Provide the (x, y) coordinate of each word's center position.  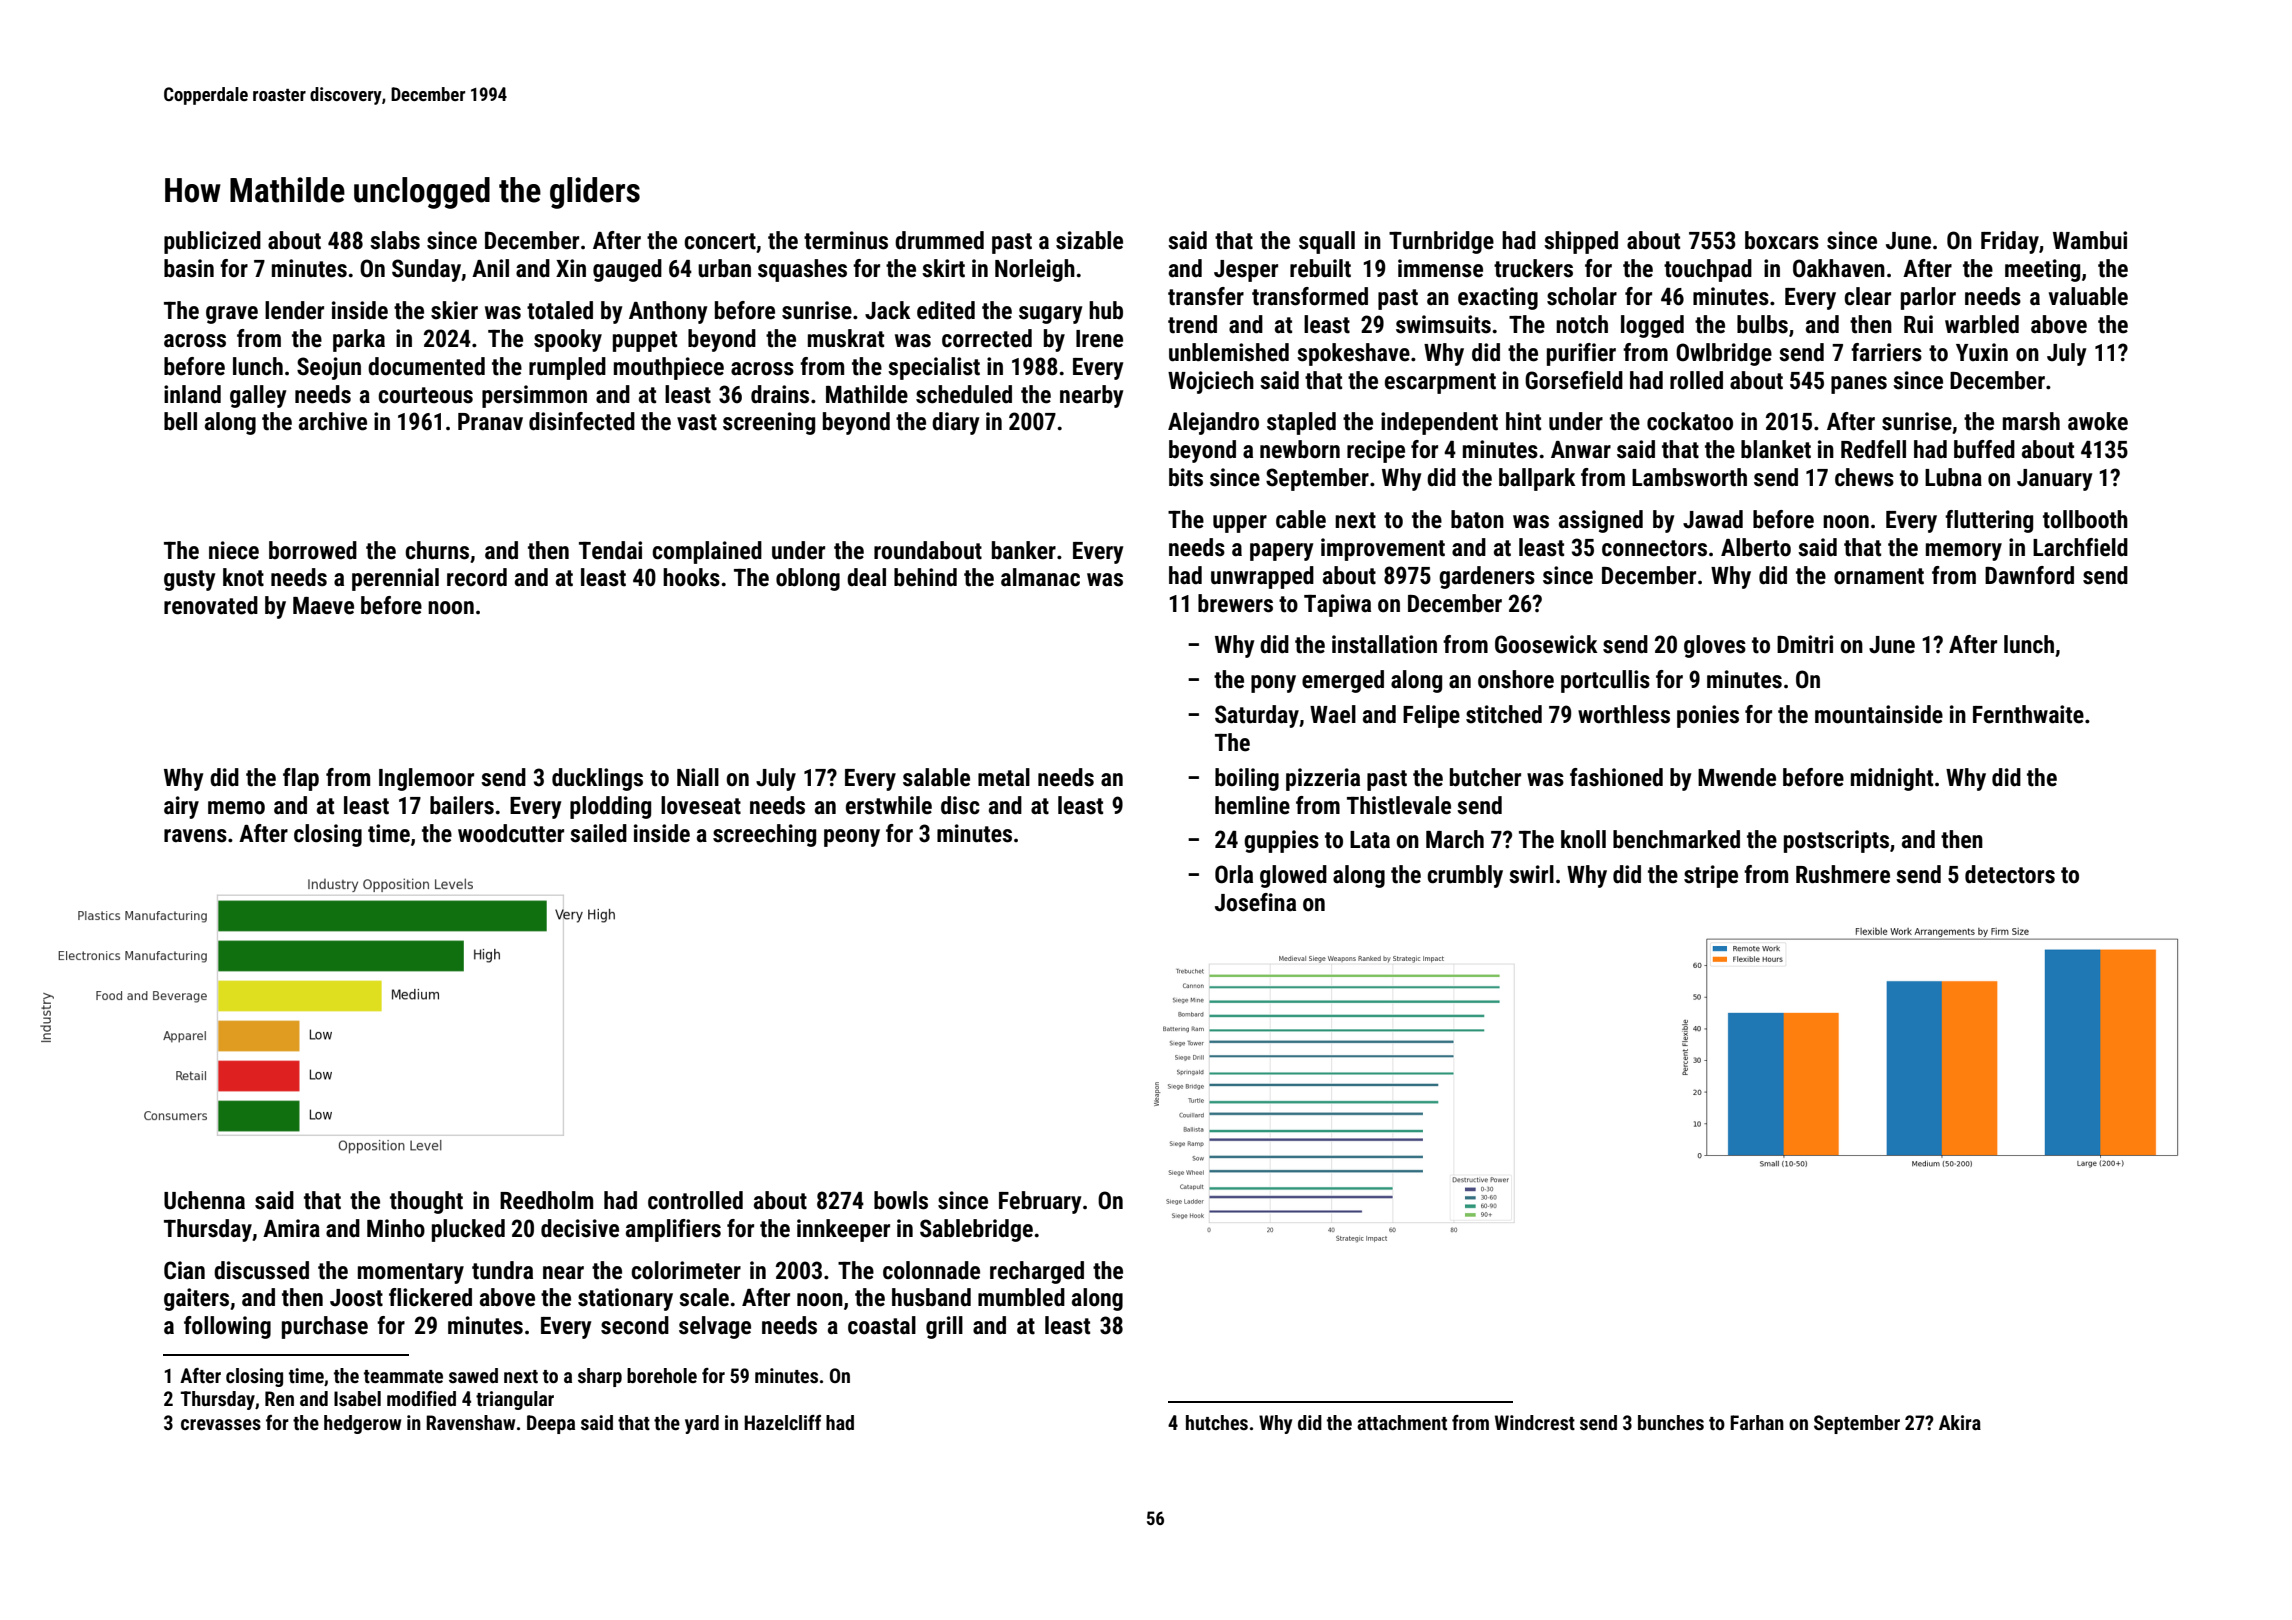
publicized (212, 242)
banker (1024, 550)
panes (1859, 385)
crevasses (221, 1424)
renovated (211, 605)
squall (1327, 242)
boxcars (1782, 240)
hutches (1217, 1422)
